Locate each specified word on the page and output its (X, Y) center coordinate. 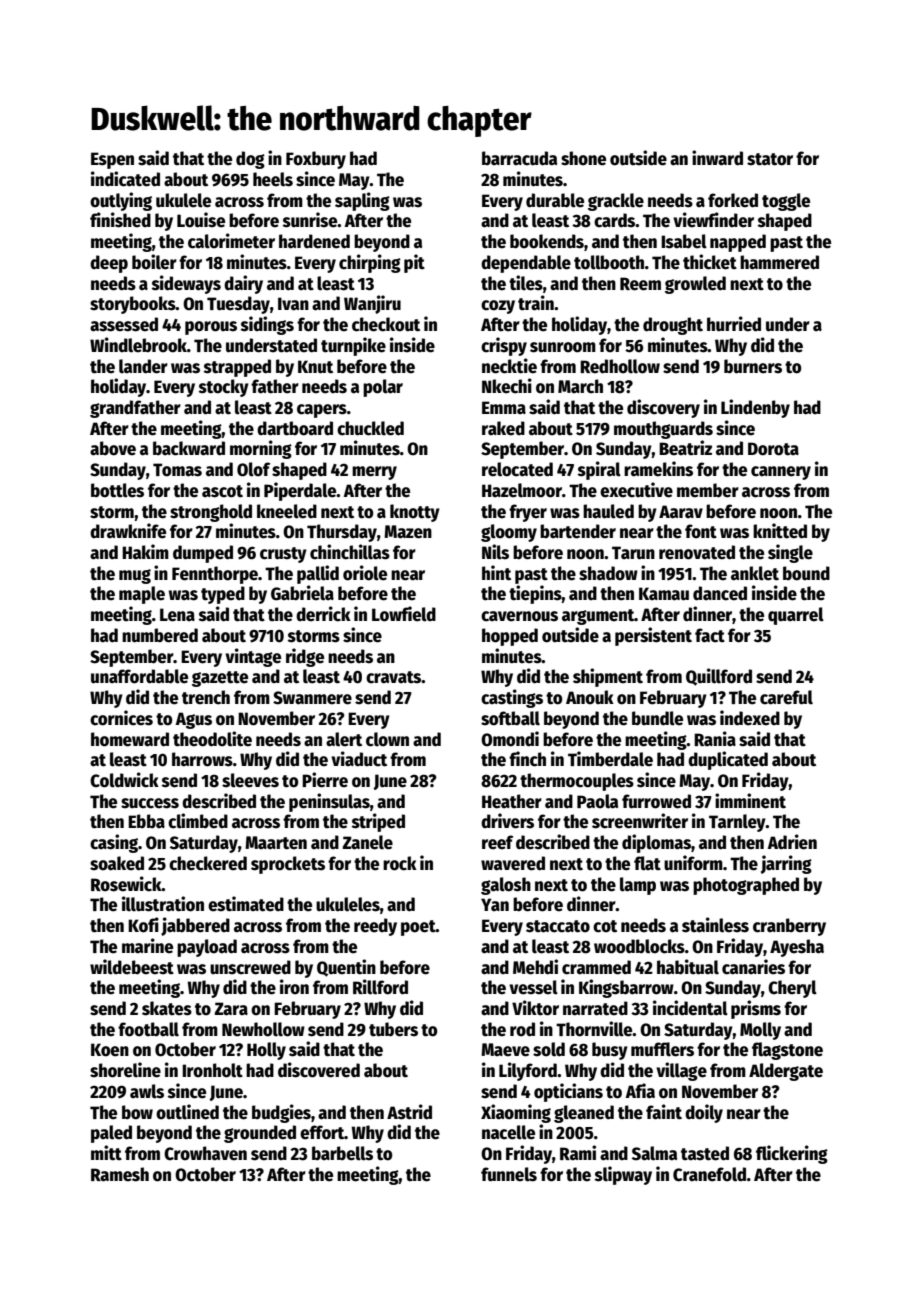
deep (109, 264)
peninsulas (329, 802)
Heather (512, 801)
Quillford (719, 677)
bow (137, 1112)
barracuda (519, 158)
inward (717, 158)
